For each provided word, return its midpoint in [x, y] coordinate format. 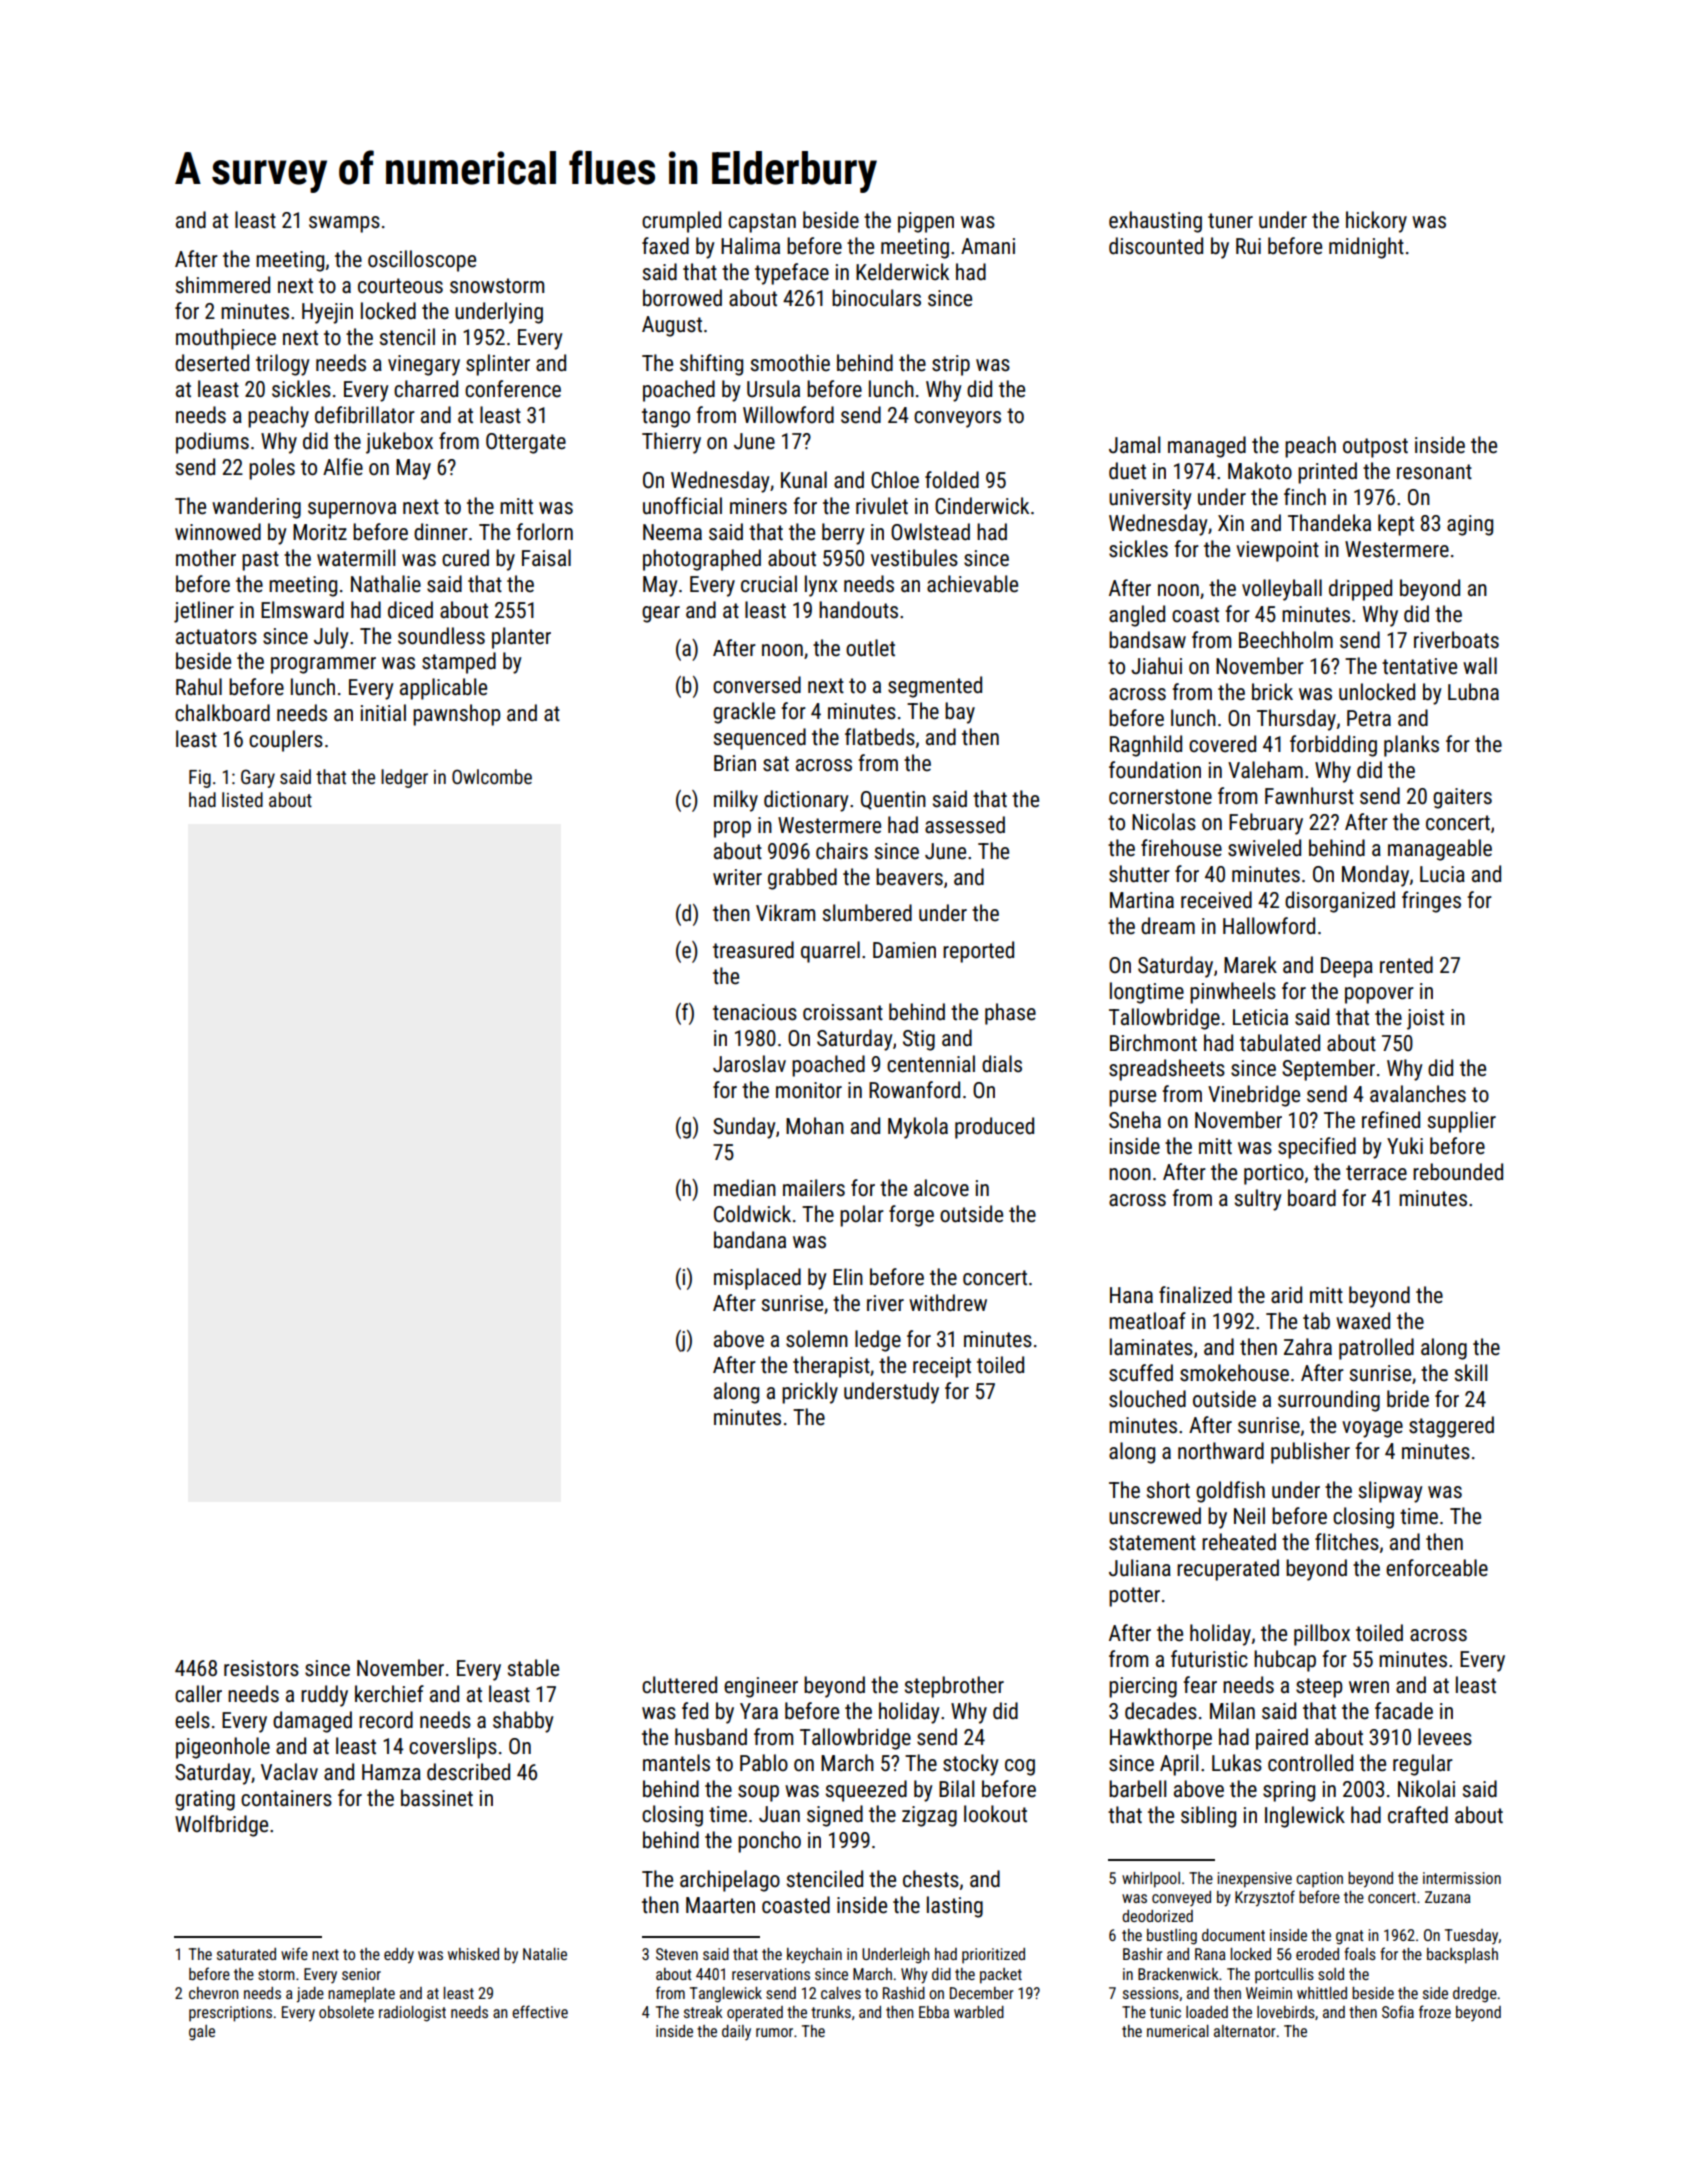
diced [410, 610]
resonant [1434, 472]
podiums [212, 443]
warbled [979, 2012]
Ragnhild [1146, 746]
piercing [1143, 1687]
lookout [995, 1814]
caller [198, 1694]
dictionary [806, 801]
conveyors [957, 419]
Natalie [545, 1954]
